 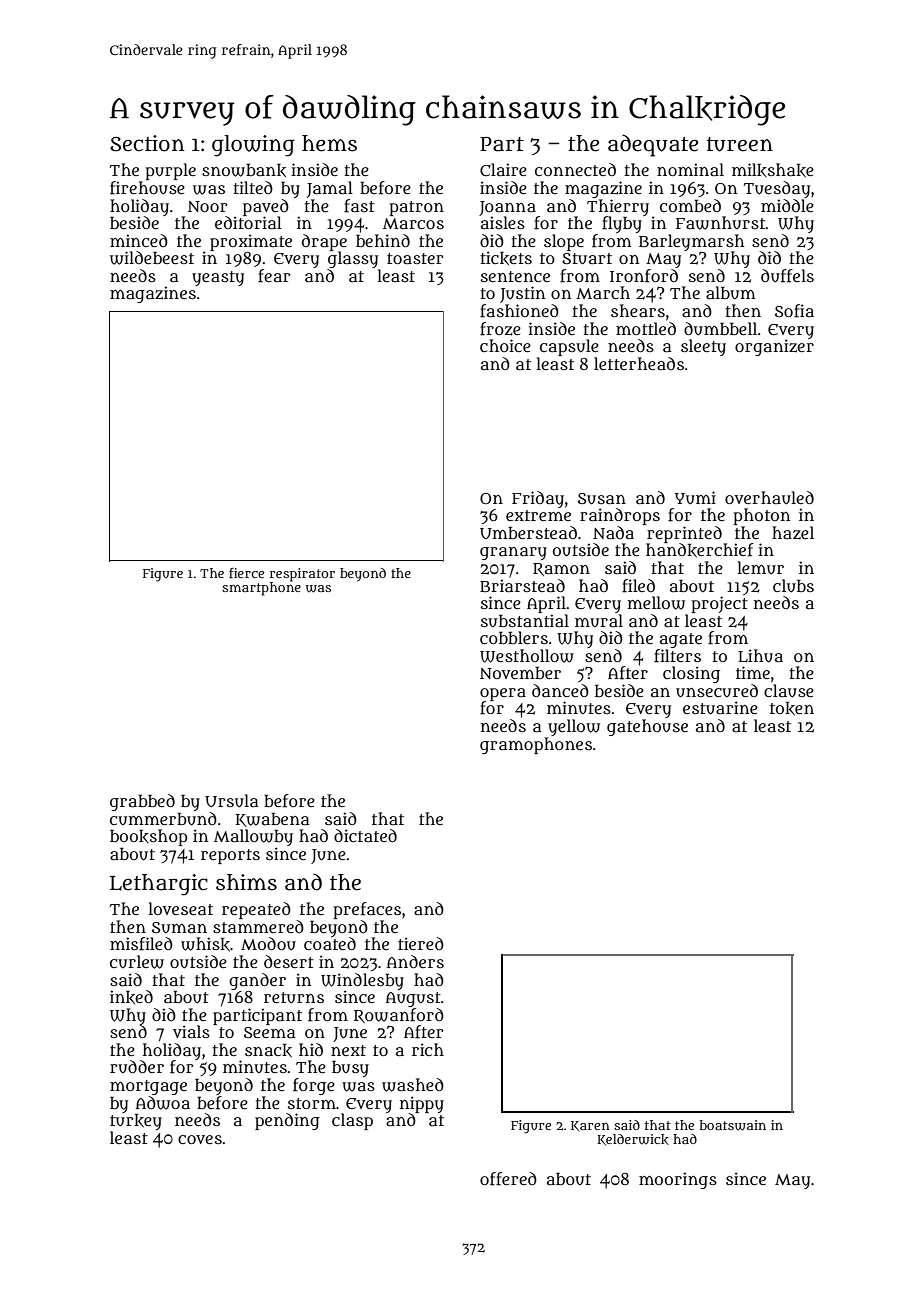 I want to click on gramophones, so click(x=536, y=745).
